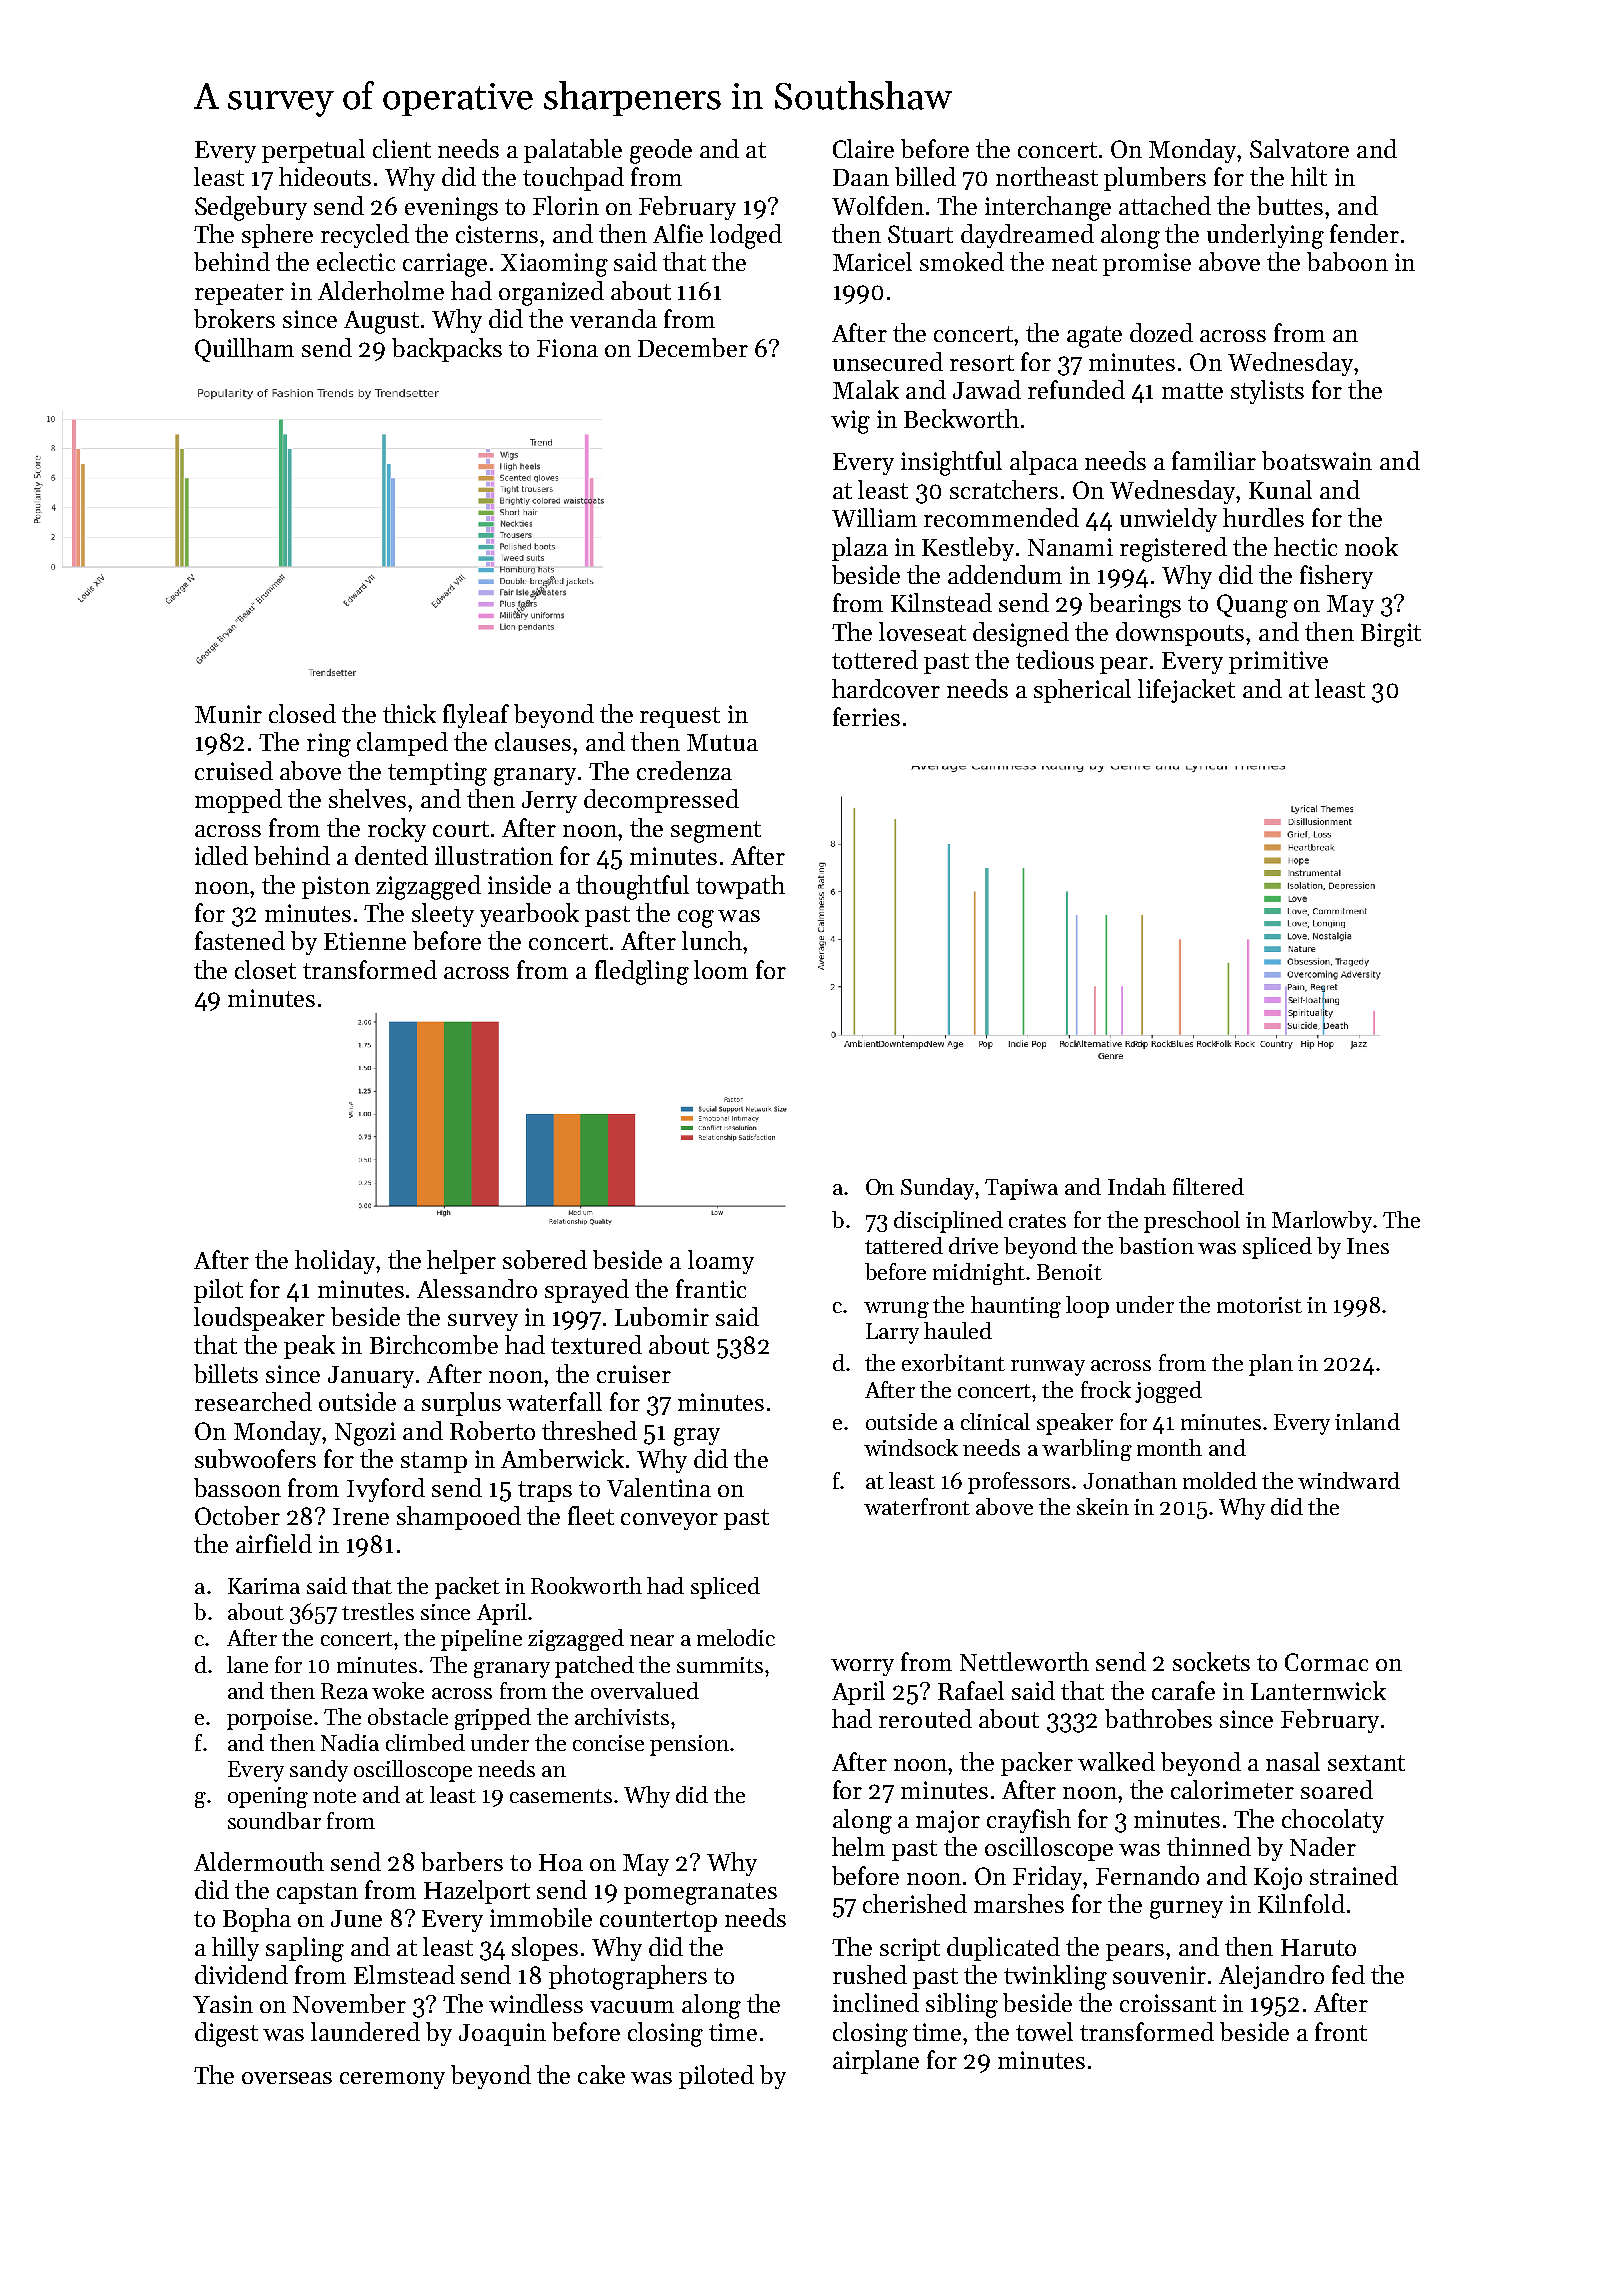 The image size is (1620, 2292). What do you see at coordinates (863, 148) in the document?
I see `Claire` at bounding box center [863, 148].
